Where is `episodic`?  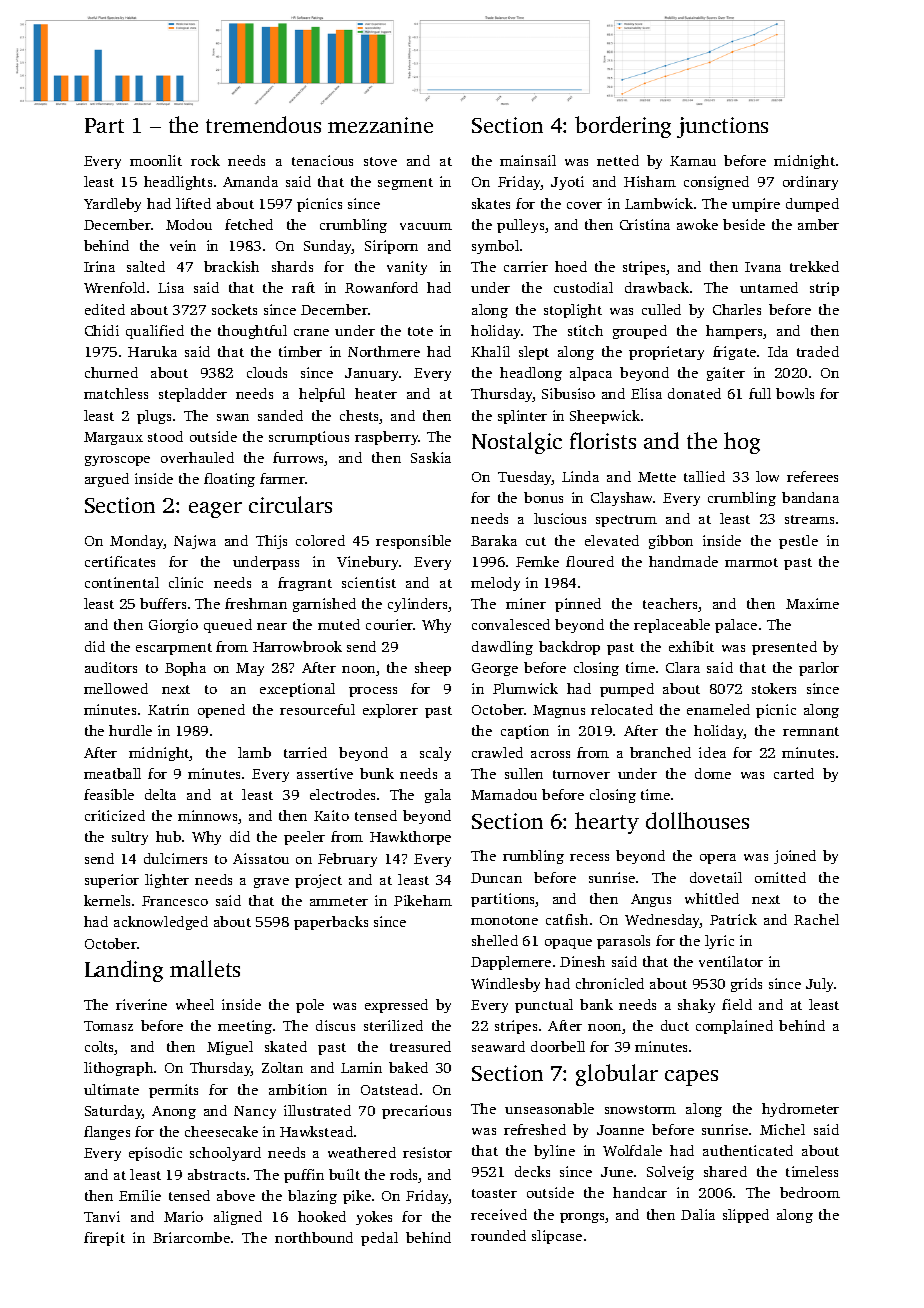 episodic is located at coordinates (155, 1154).
